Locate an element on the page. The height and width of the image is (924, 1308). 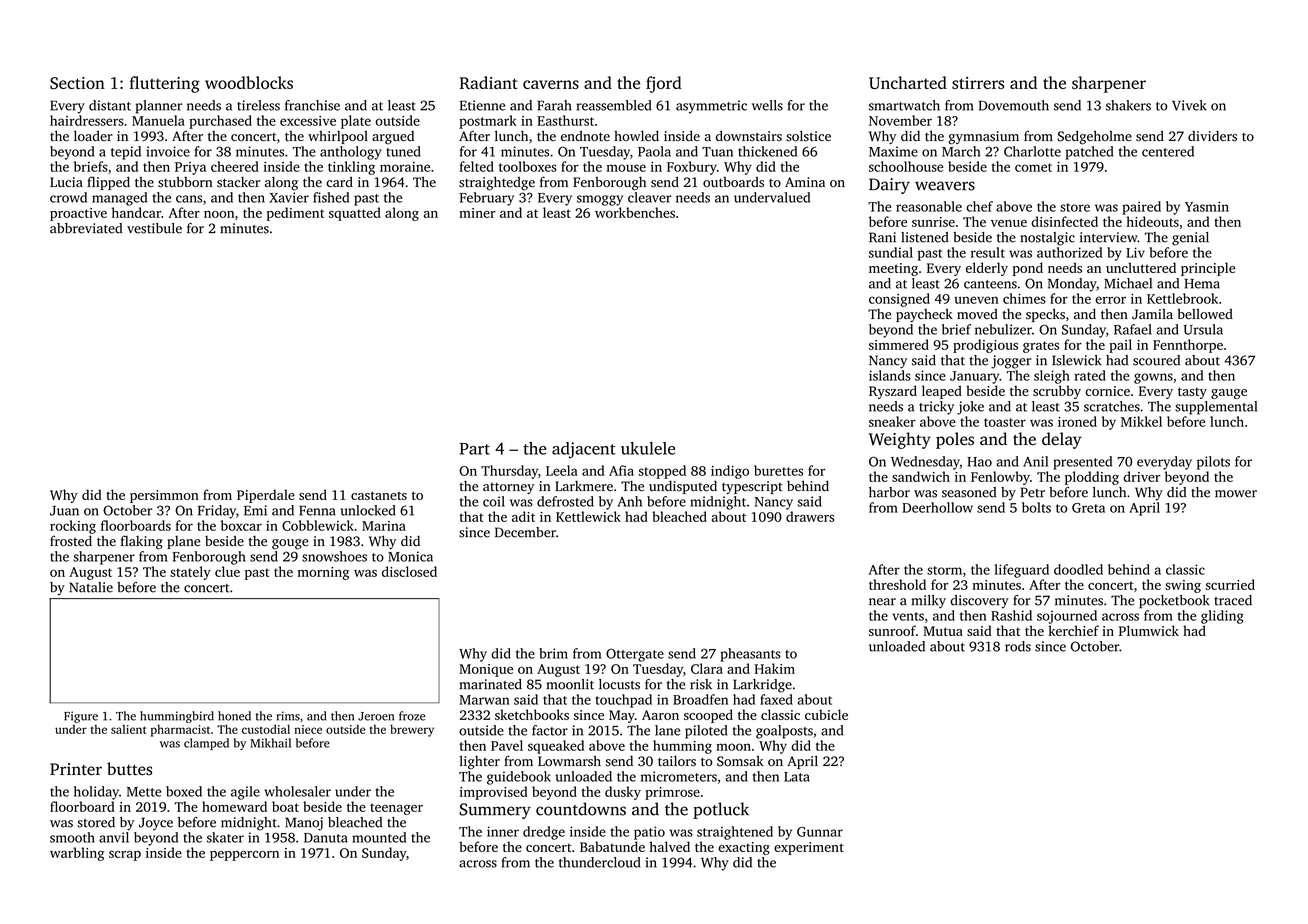
Vivek is located at coordinates (1189, 105).
